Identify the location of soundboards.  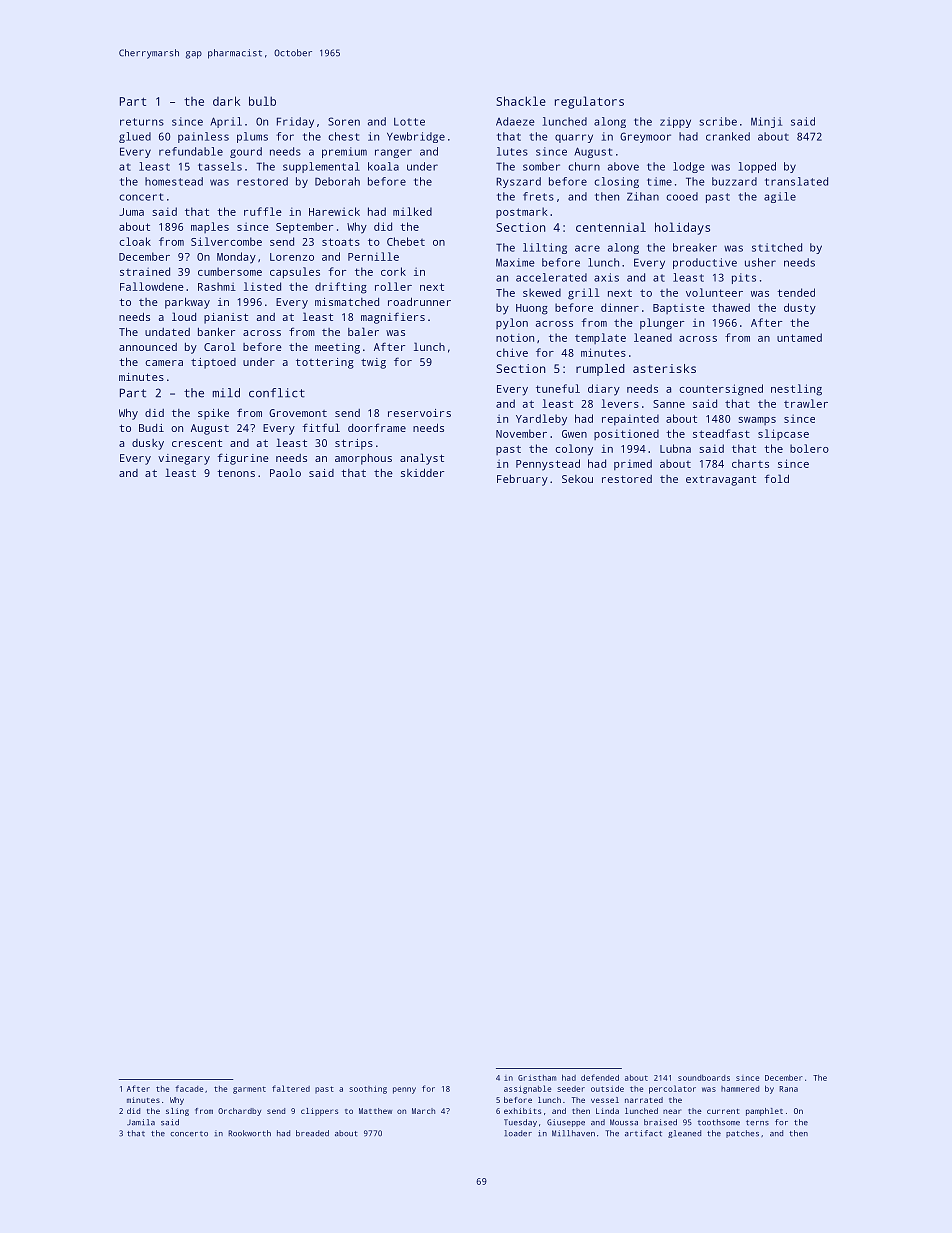
(704, 1078).
